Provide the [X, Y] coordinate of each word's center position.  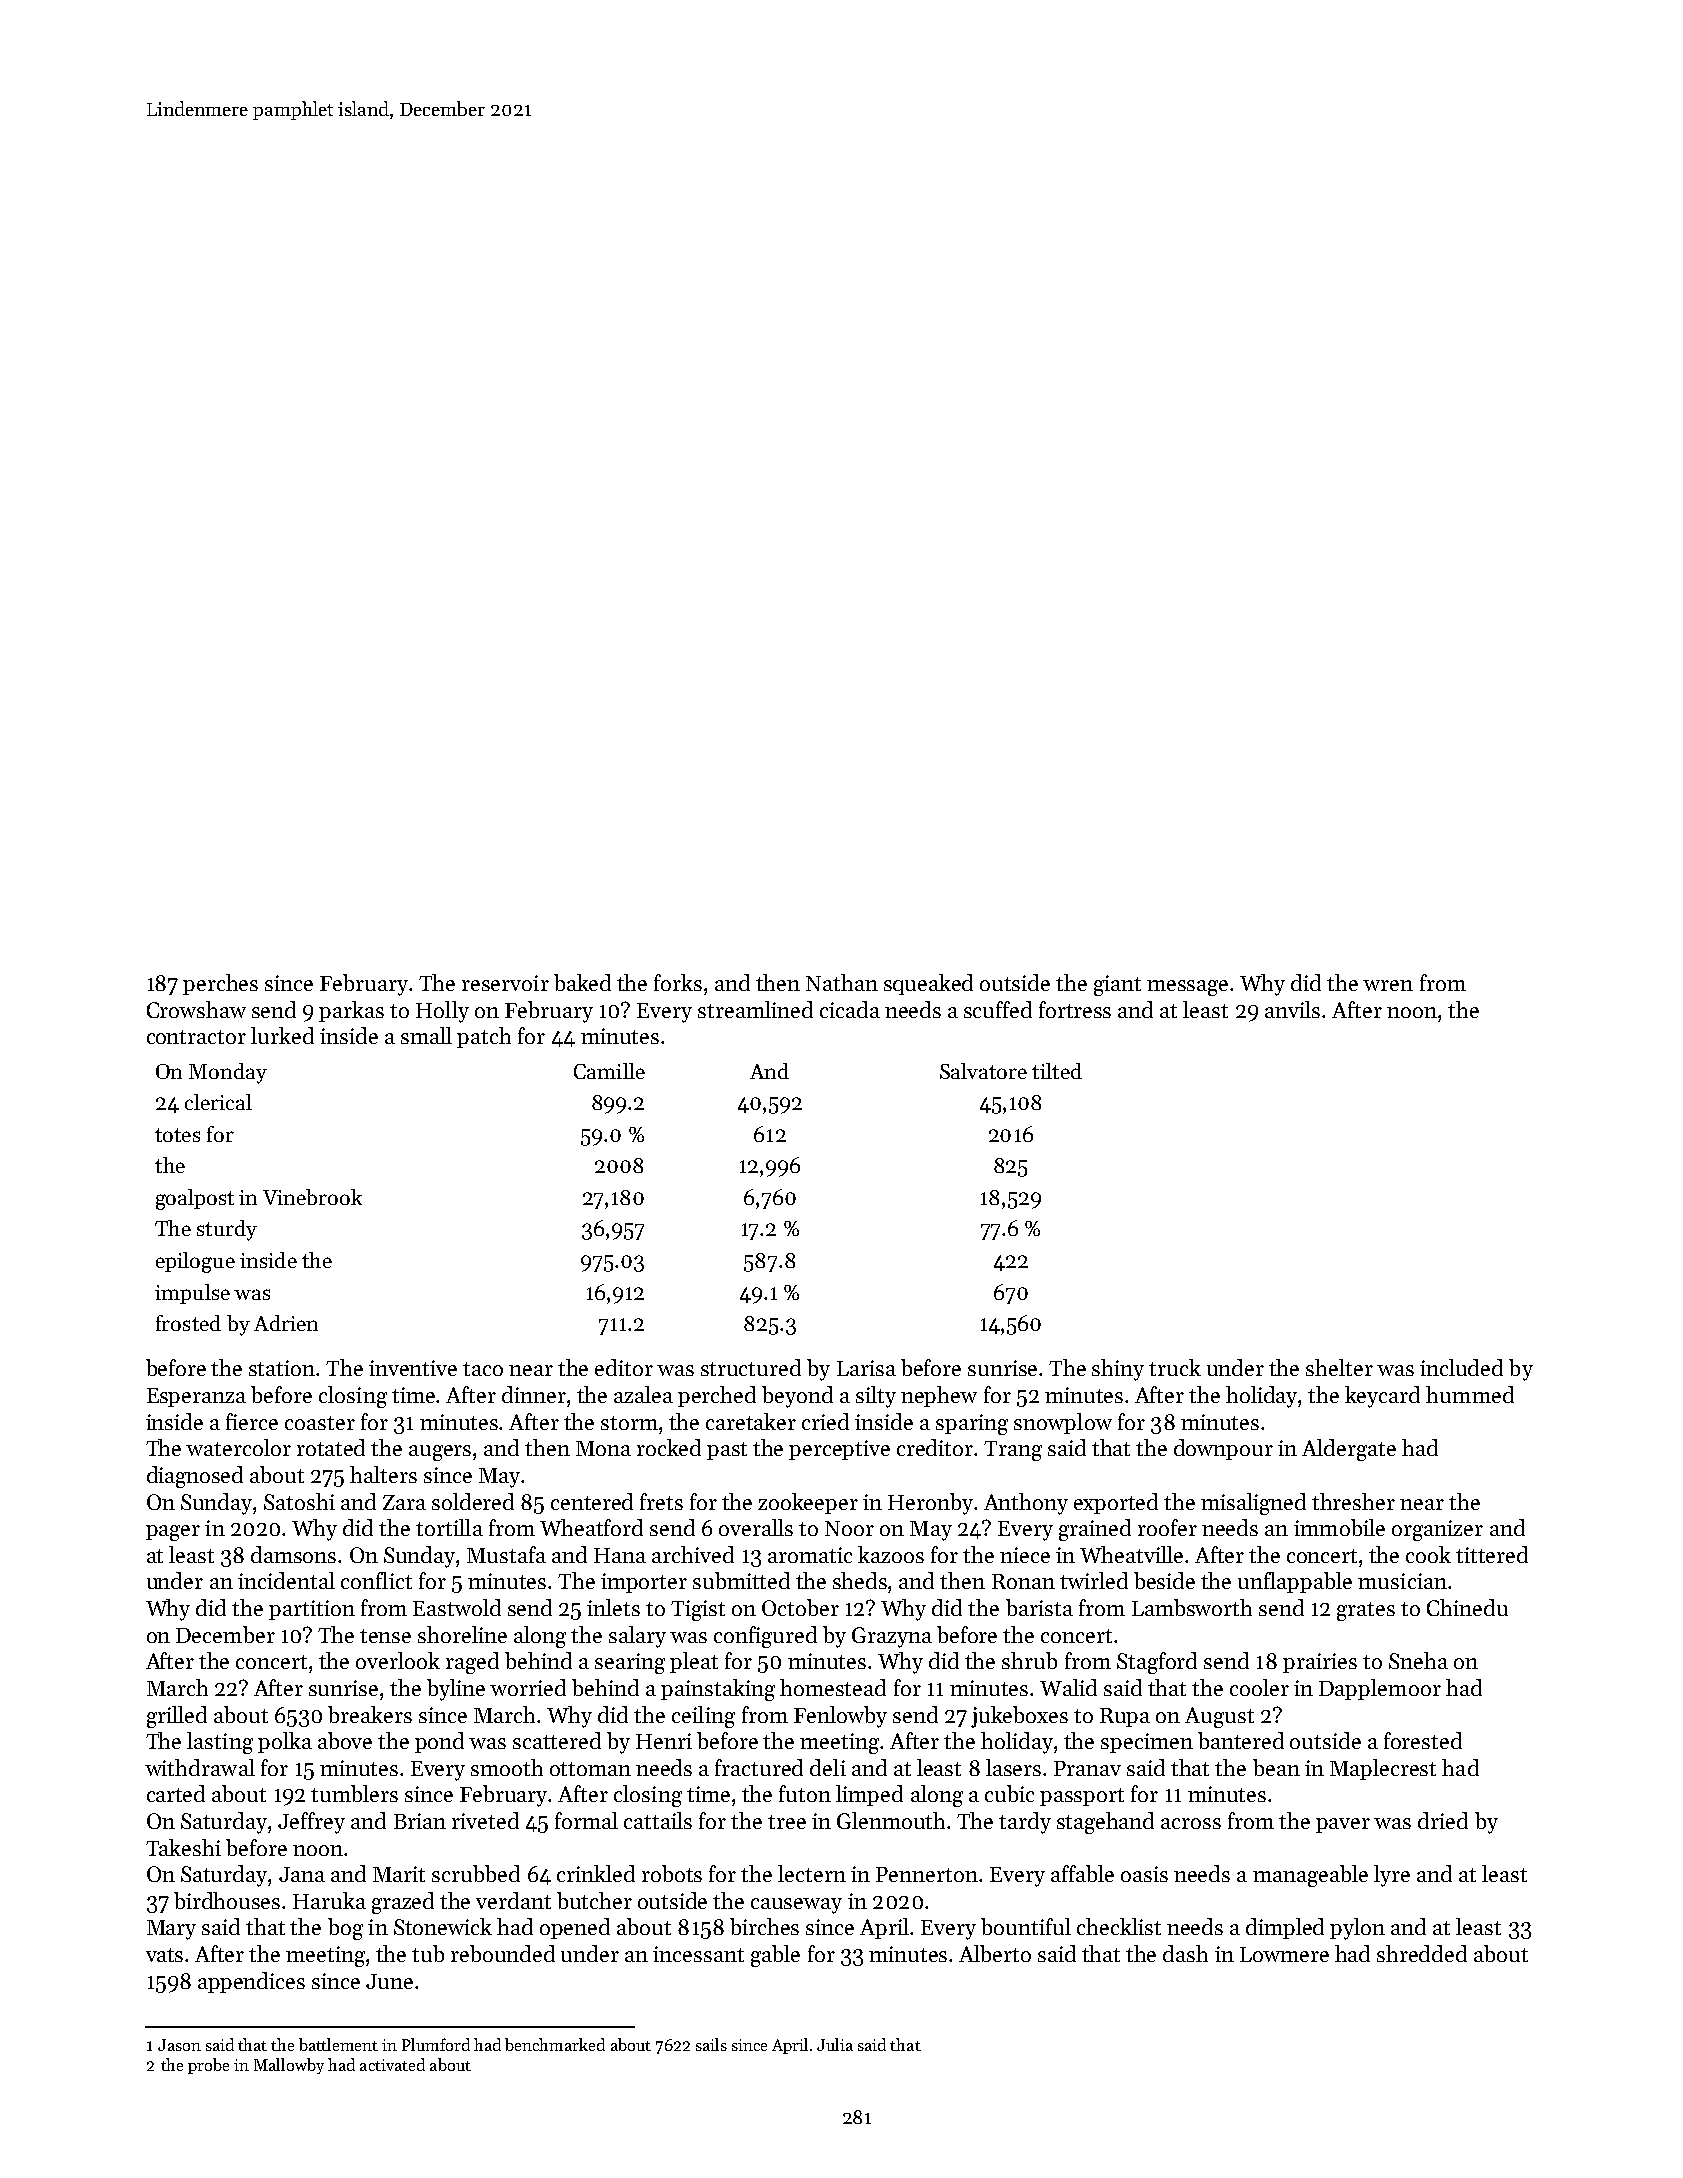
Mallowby [289, 2066]
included [1461, 1367]
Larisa [866, 1368]
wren [1388, 985]
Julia [835, 2044]
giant [1117, 985]
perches [220, 984]
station [282, 1368]
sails [711, 2044]
